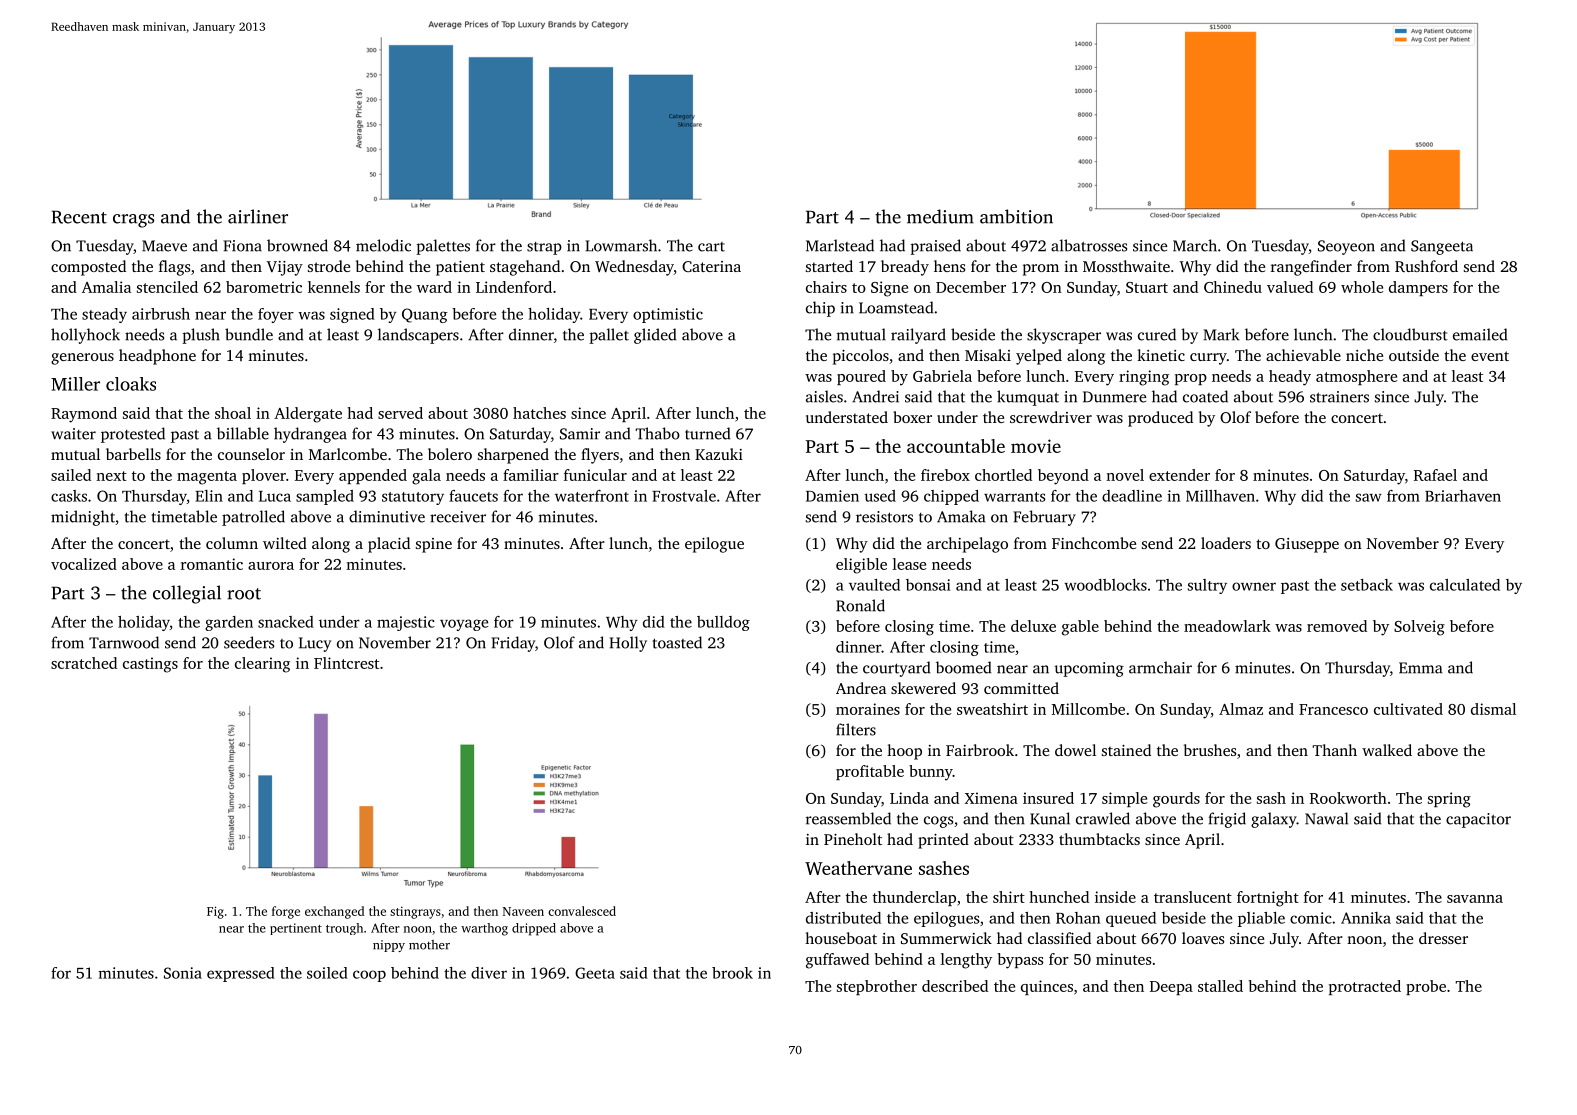  I want to click on forge, so click(286, 912).
